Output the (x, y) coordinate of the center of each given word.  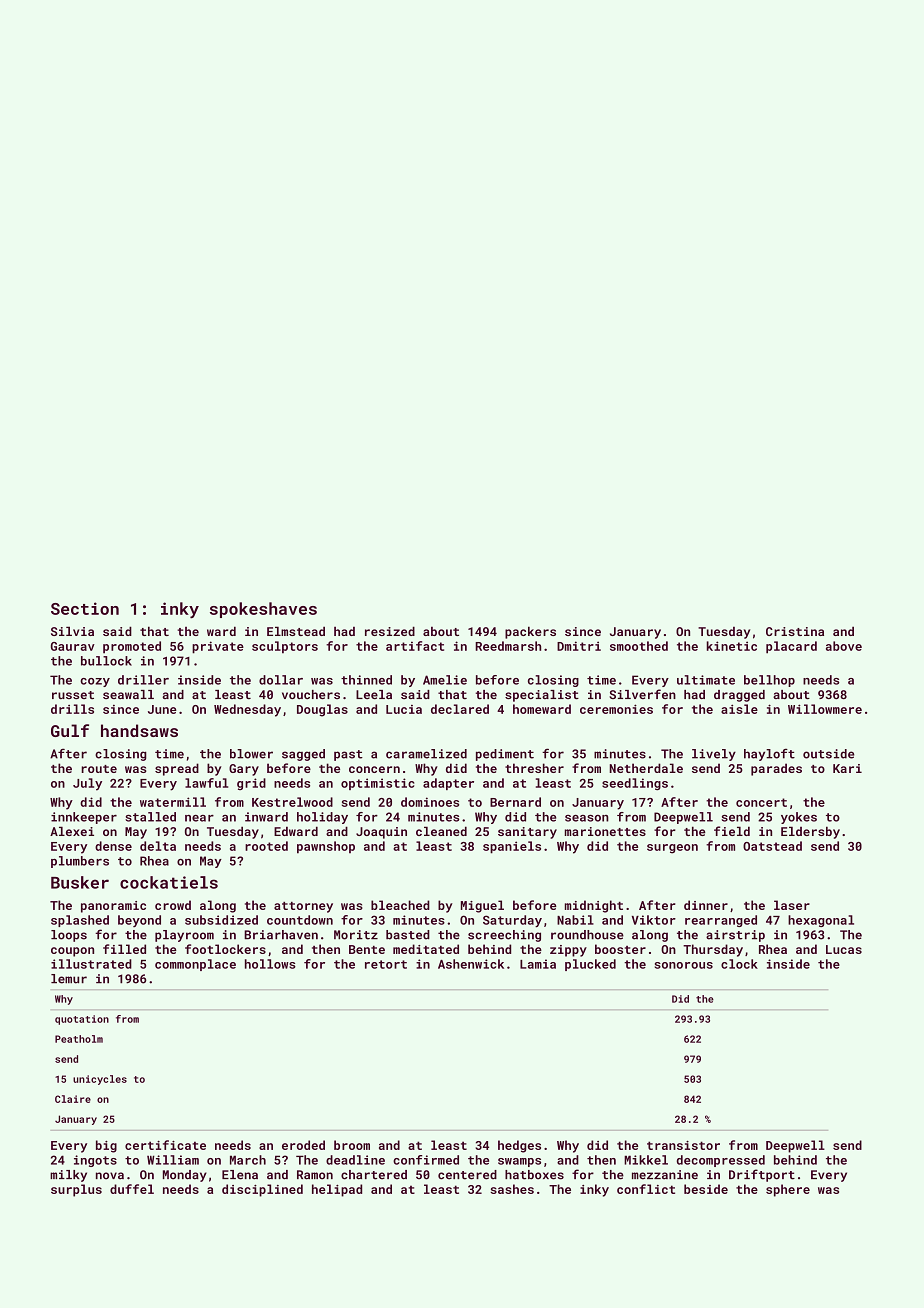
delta (158, 846)
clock (739, 964)
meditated (426, 949)
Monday (185, 1176)
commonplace (195, 965)
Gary (244, 770)
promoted (132, 647)
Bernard (515, 802)
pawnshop (326, 847)
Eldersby (810, 832)
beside (706, 1189)
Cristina (795, 631)
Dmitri (579, 646)
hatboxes (534, 1175)
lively (714, 755)
